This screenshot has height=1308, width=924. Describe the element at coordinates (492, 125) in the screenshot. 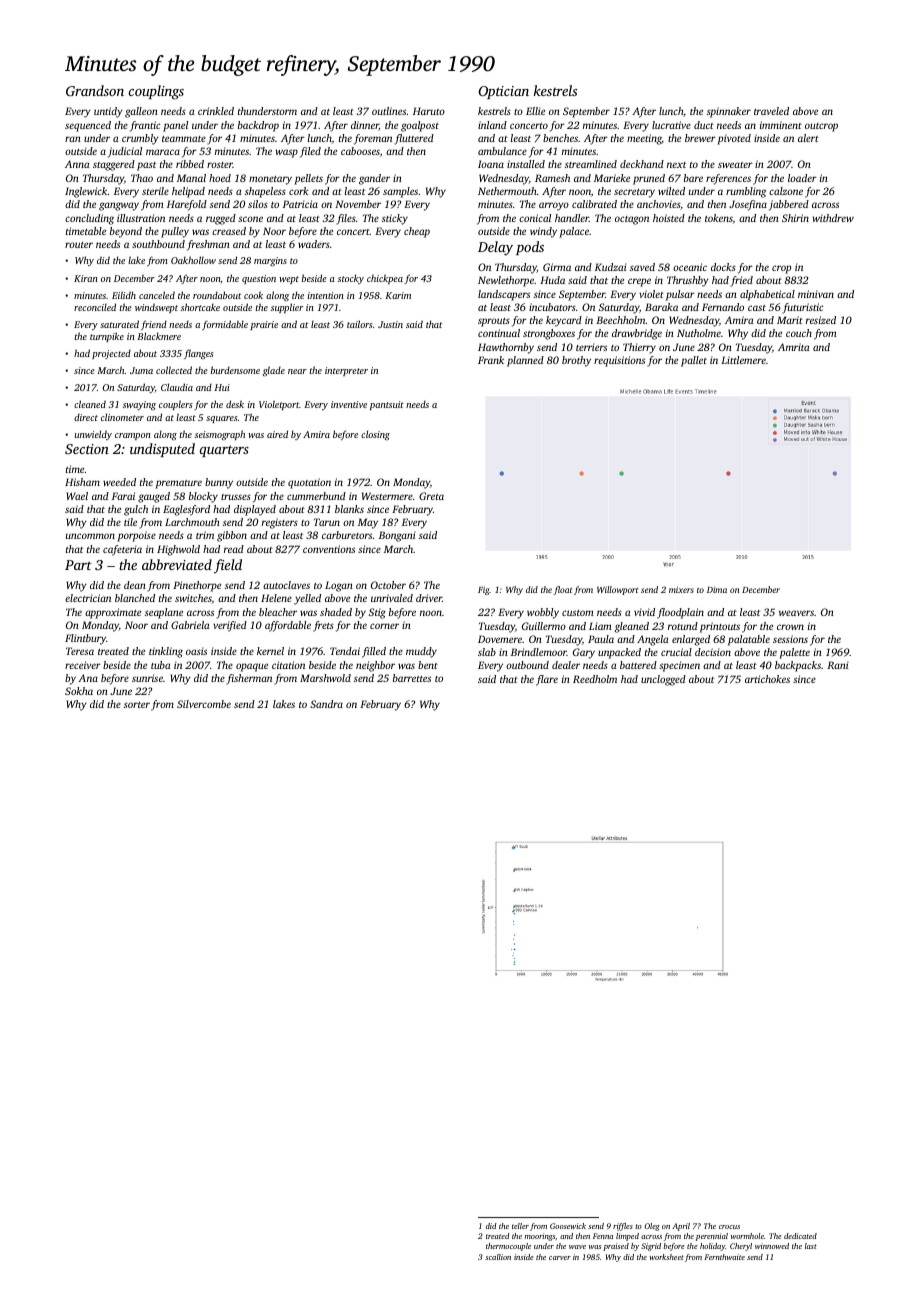

I see `inland` at that location.
